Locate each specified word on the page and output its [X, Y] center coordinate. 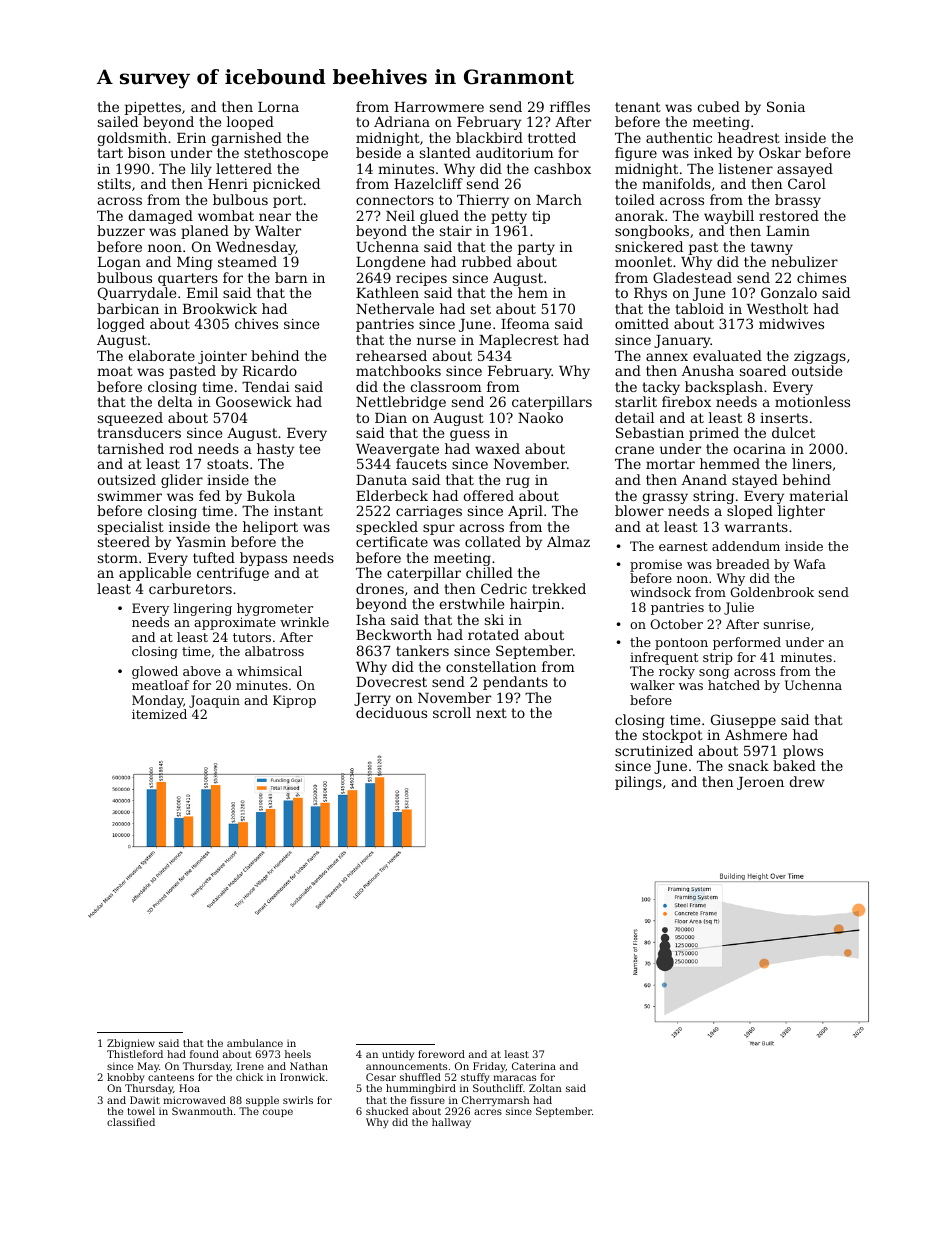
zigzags [820, 357]
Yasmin [201, 542]
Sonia [786, 106]
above [202, 671]
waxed [497, 448]
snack [748, 765]
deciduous [391, 712]
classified [131, 1122]
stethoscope [286, 154]
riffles [570, 106]
